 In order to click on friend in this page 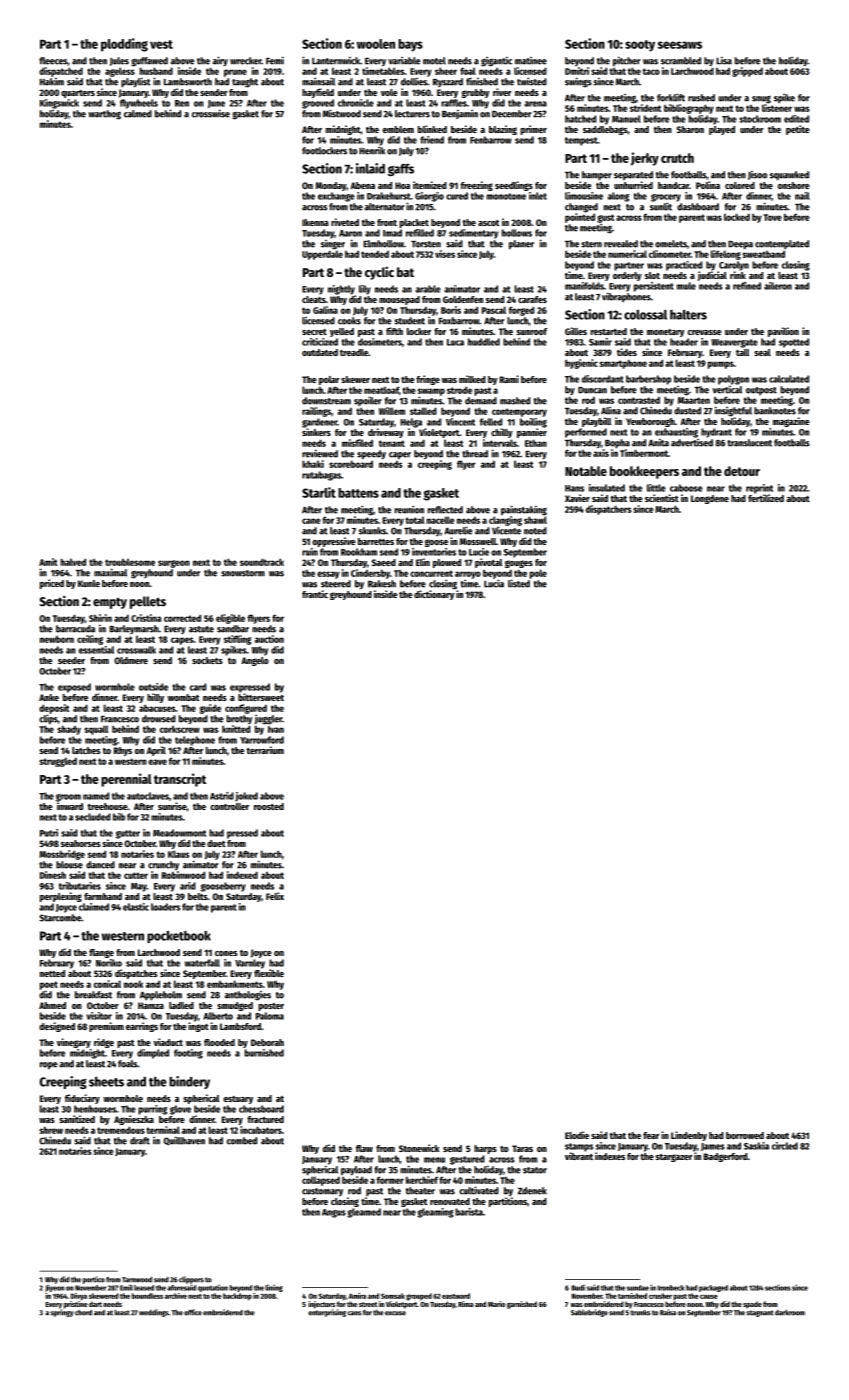, I will do `click(432, 140)`.
